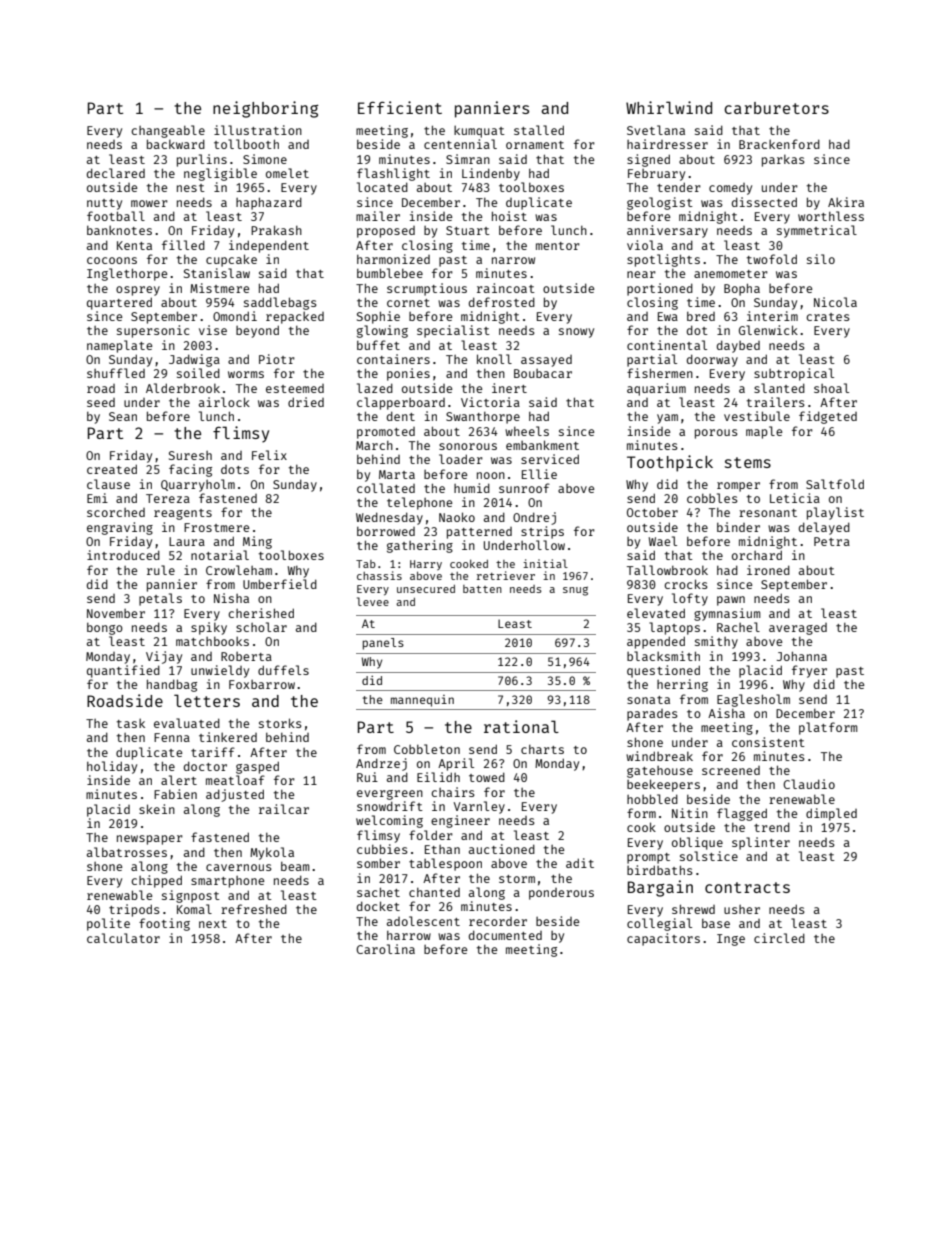 This screenshot has width=952, height=1233. What do you see at coordinates (550, 459) in the screenshot?
I see `serviced` at bounding box center [550, 459].
